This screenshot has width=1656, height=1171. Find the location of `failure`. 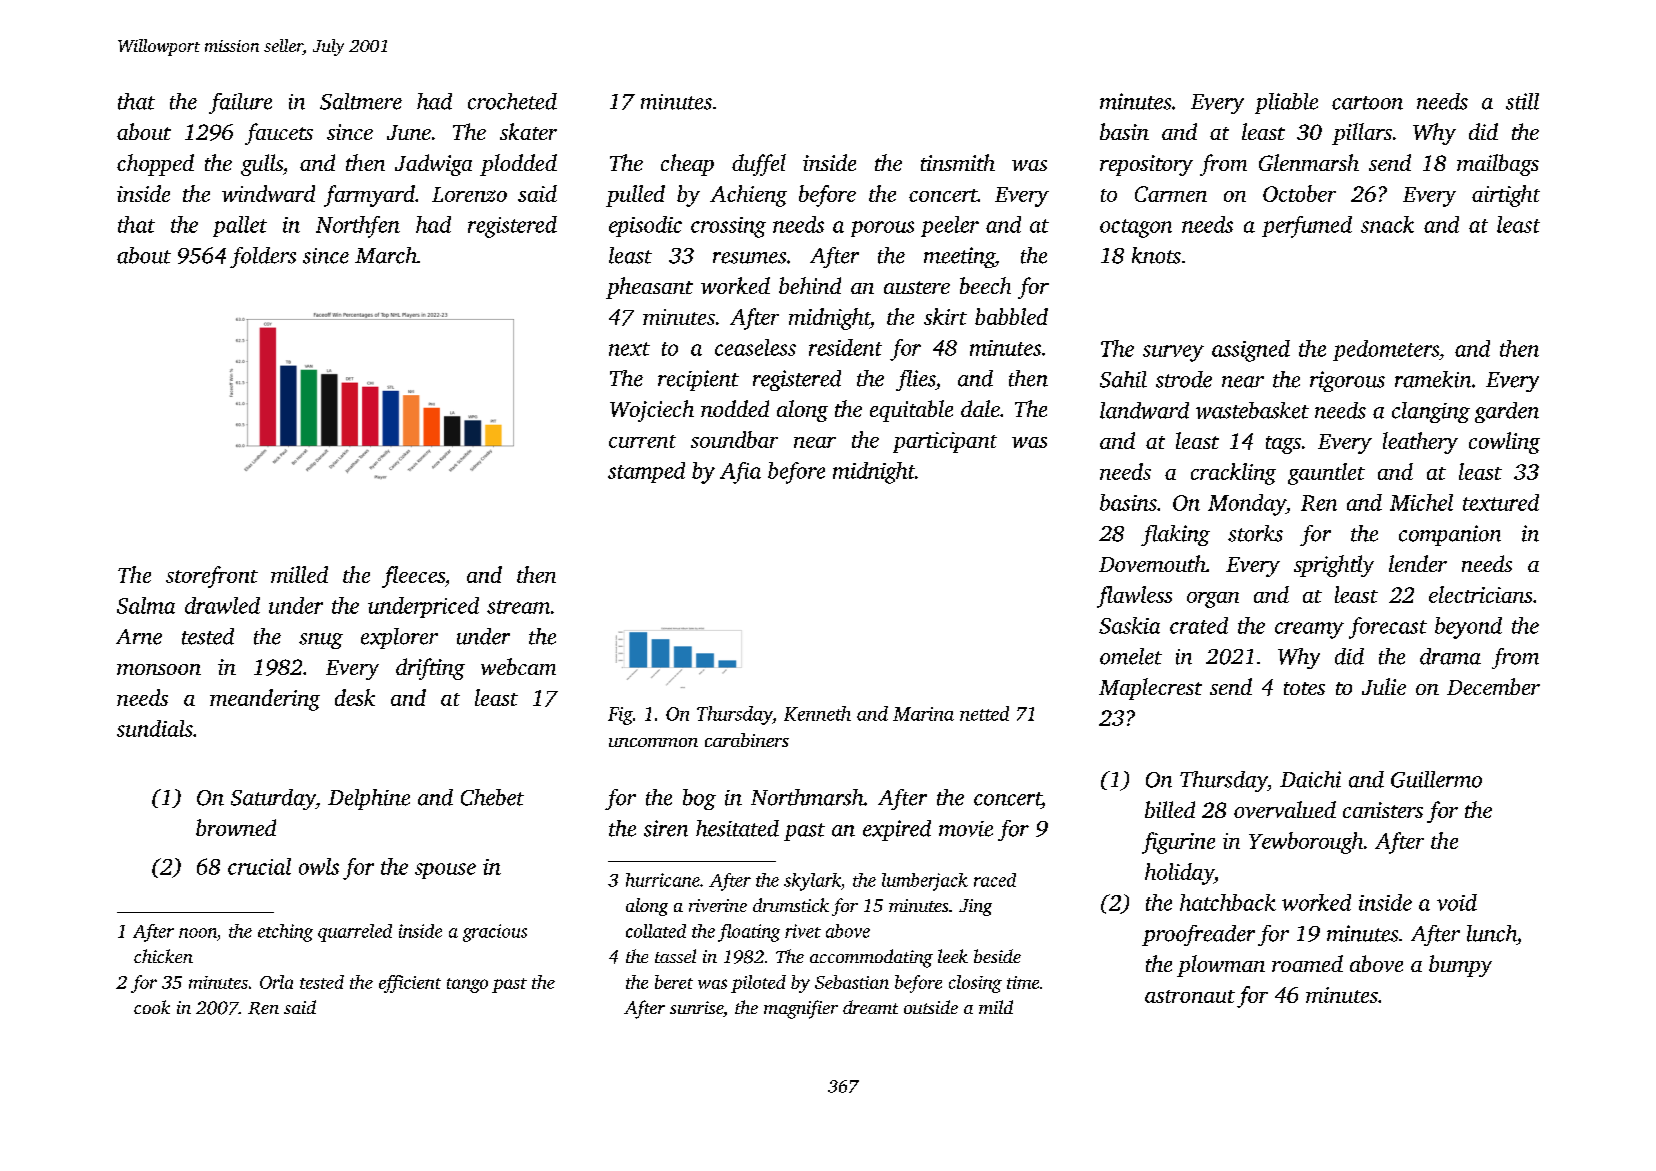

failure is located at coordinates (240, 103).
